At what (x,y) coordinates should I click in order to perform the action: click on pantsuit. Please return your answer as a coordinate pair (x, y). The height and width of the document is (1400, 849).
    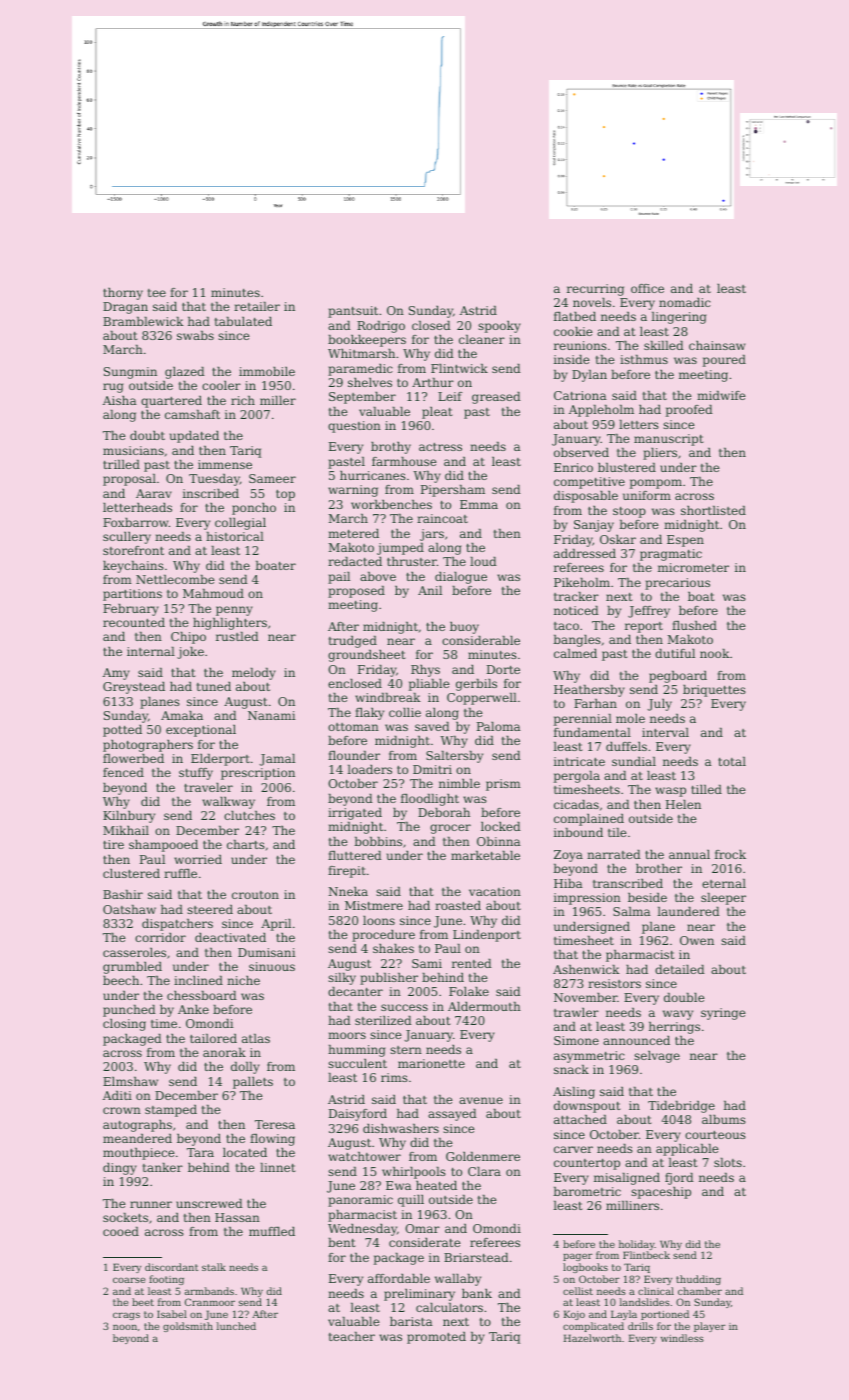
    Looking at the image, I should click on (353, 312).
